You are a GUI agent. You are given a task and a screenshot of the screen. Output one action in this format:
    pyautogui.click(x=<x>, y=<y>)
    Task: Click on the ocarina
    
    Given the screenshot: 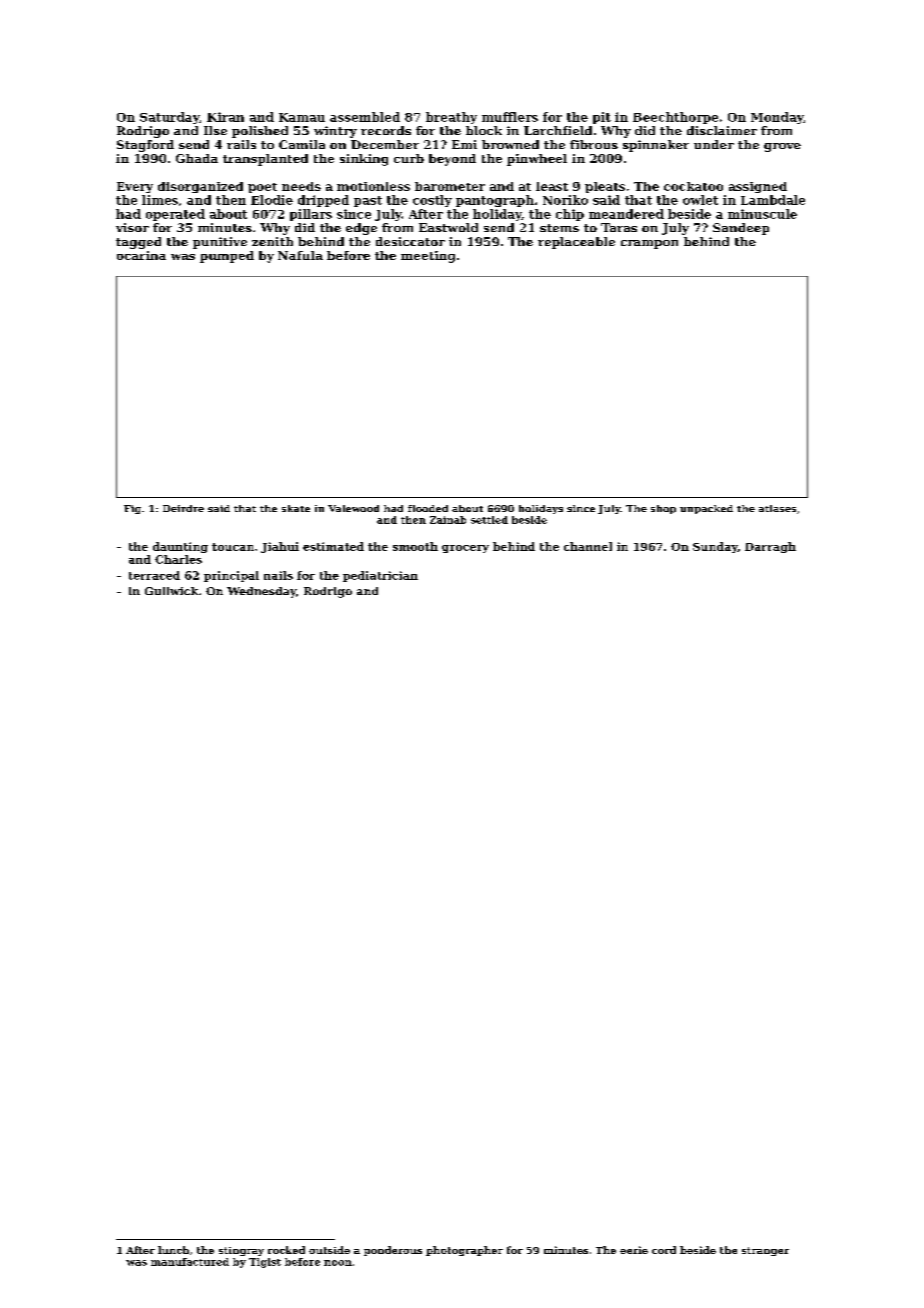 What is the action you would take?
    pyautogui.click(x=141, y=255)
